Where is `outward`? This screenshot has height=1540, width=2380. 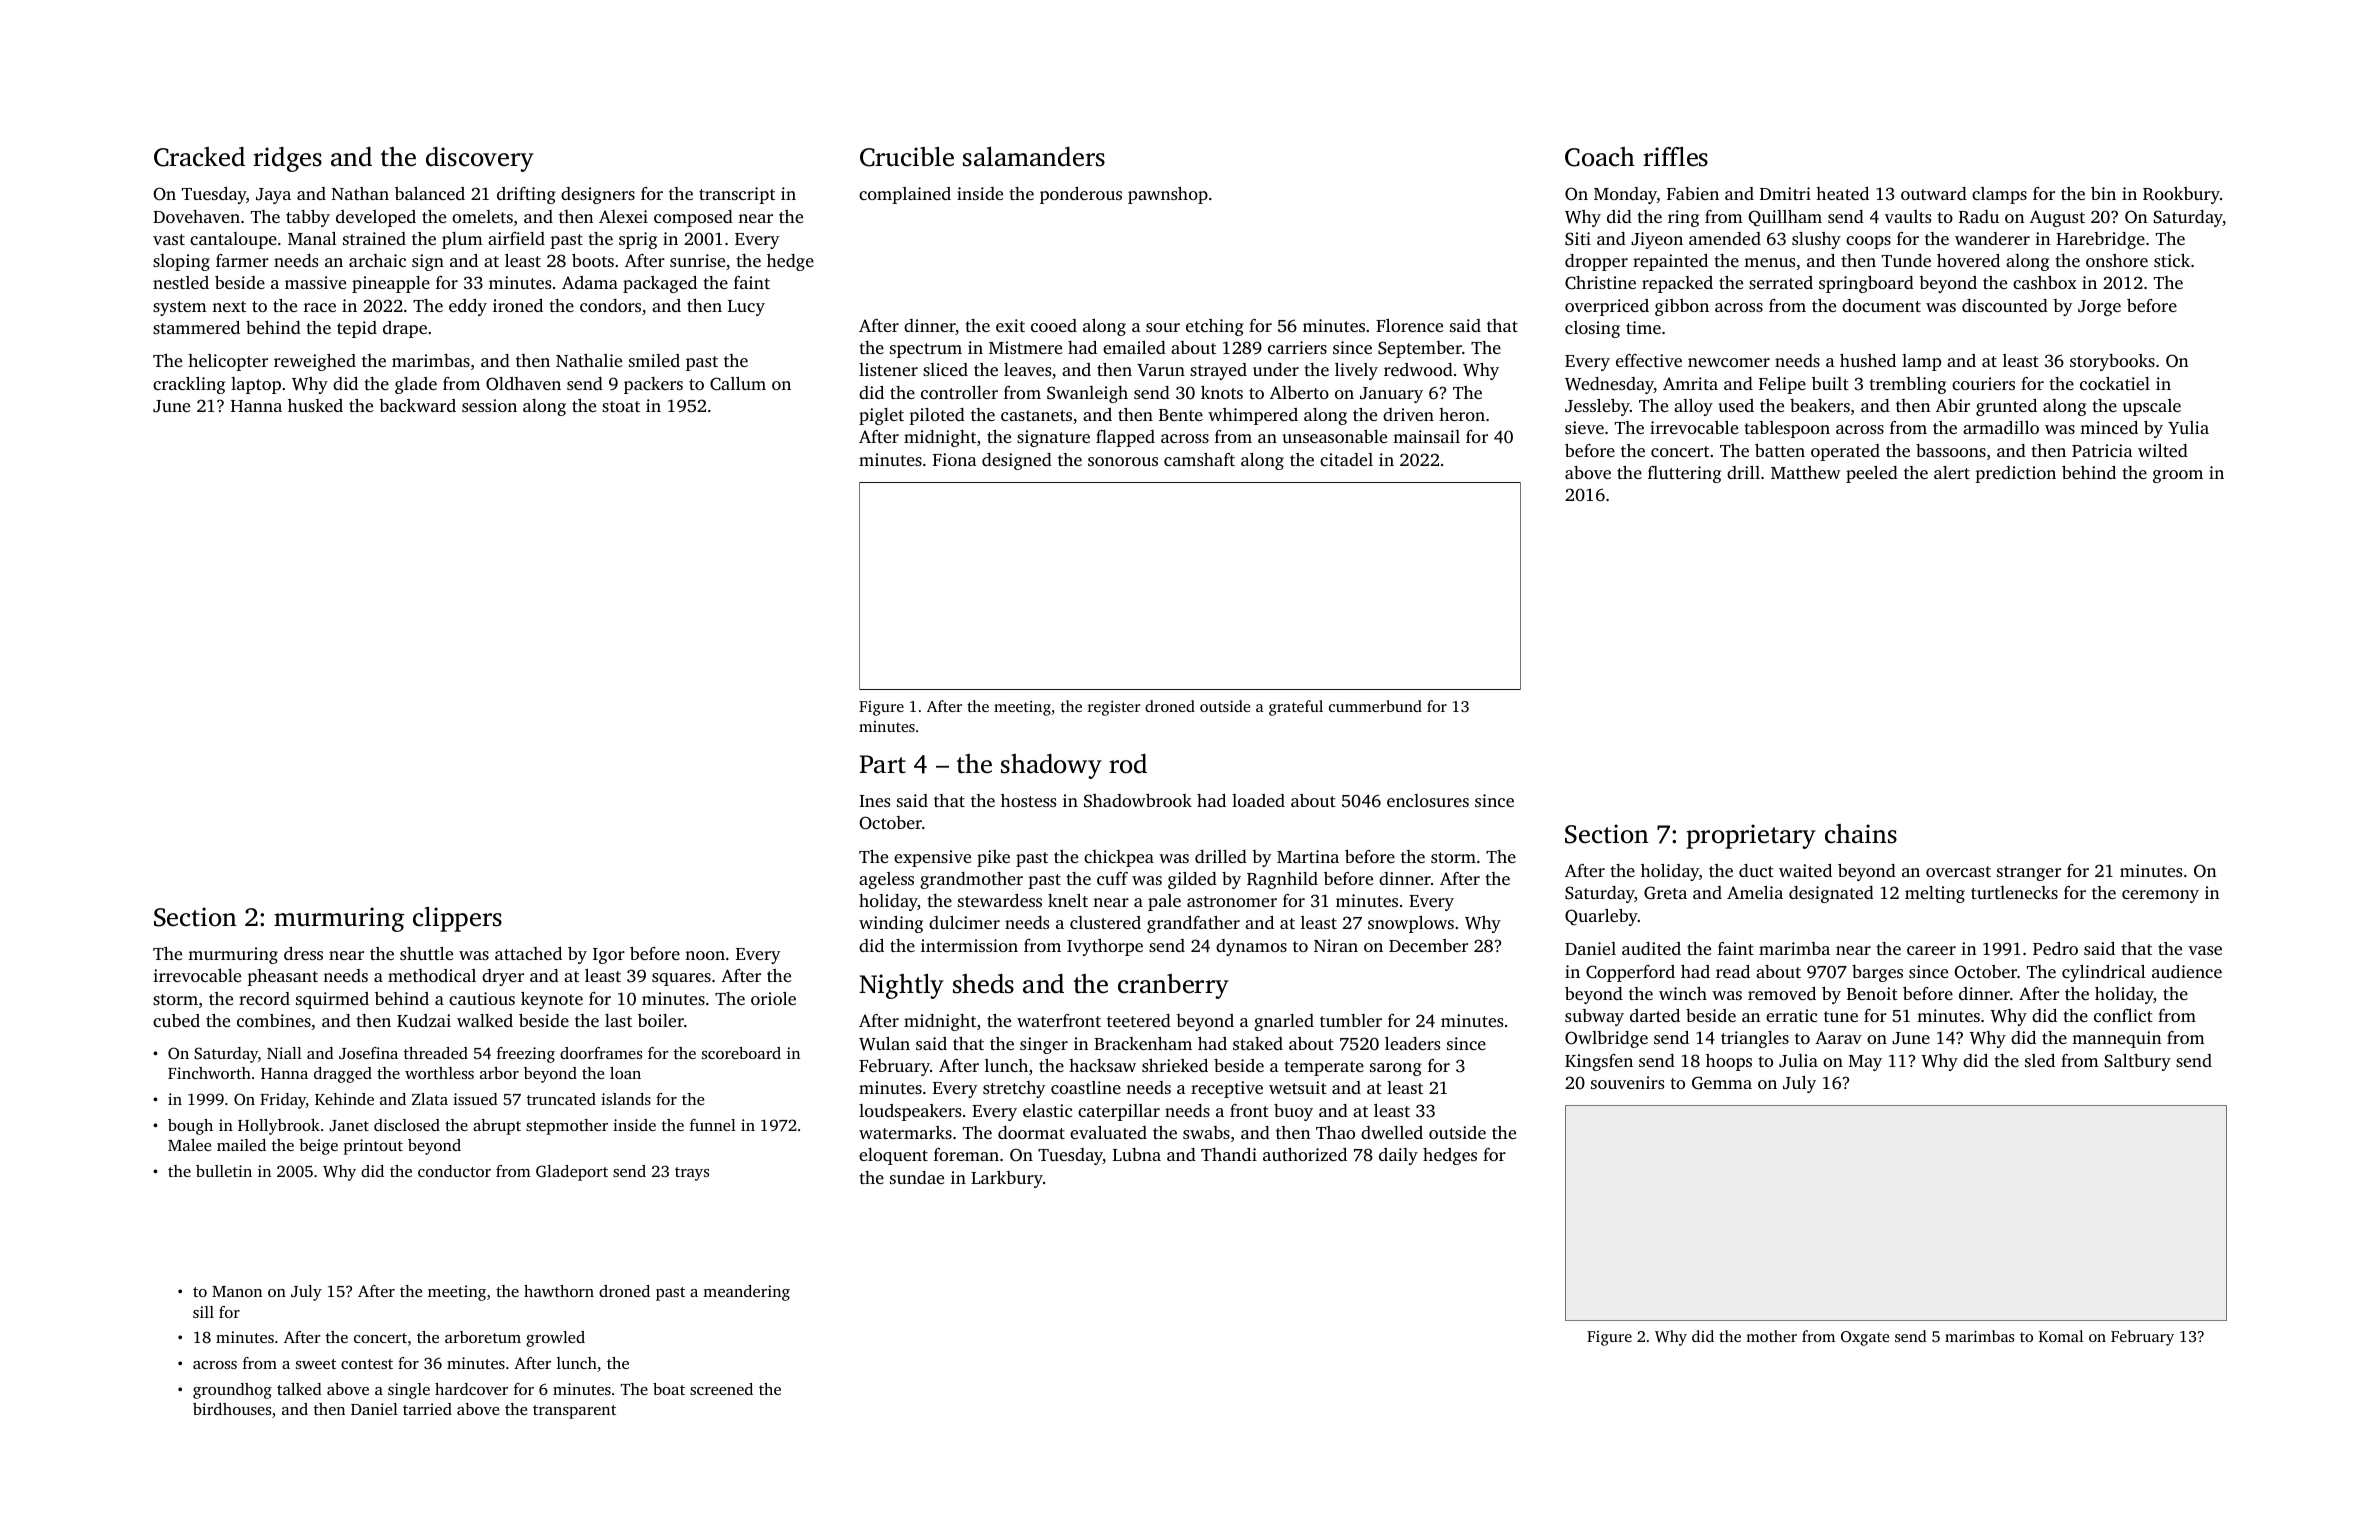 outward is located at coordinates (1934, 193).
